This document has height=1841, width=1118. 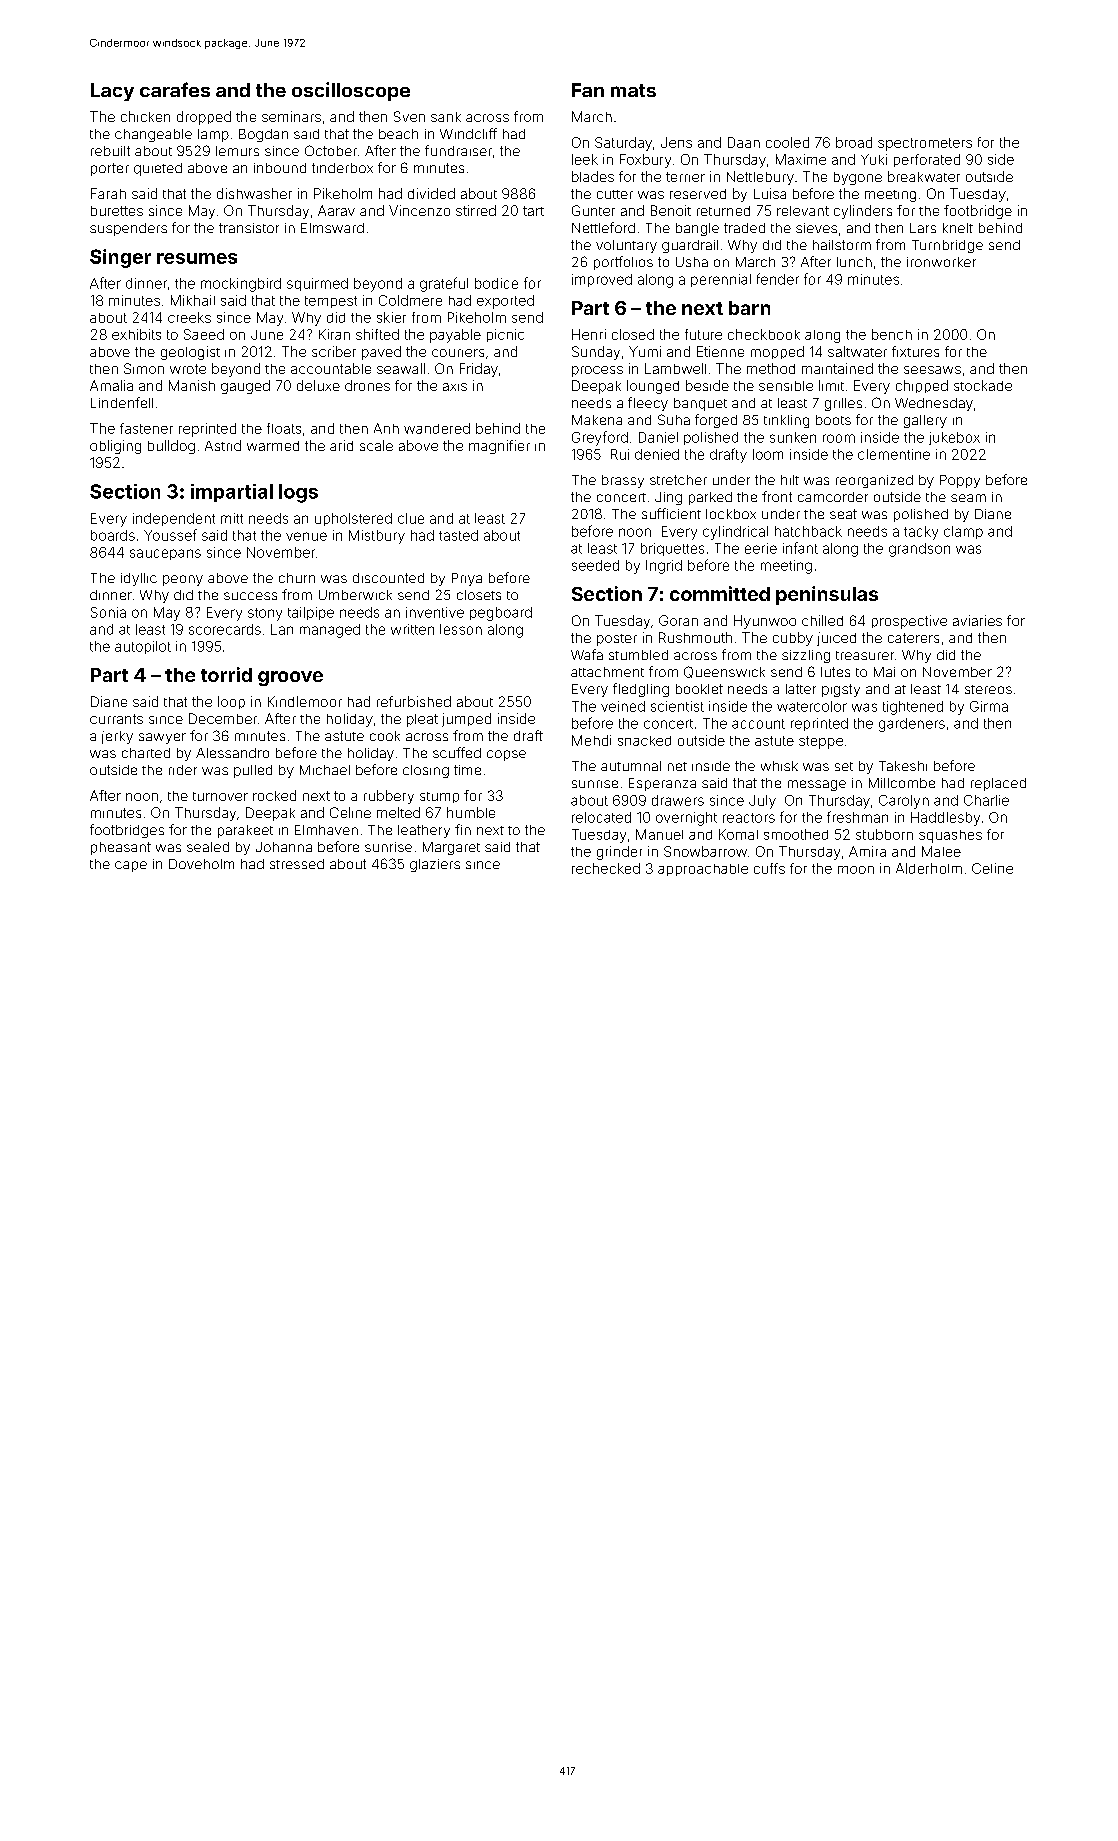 What do you see at coordinates (131, 866) in the document?
I see `cape` at bounding box center [131, 866].
